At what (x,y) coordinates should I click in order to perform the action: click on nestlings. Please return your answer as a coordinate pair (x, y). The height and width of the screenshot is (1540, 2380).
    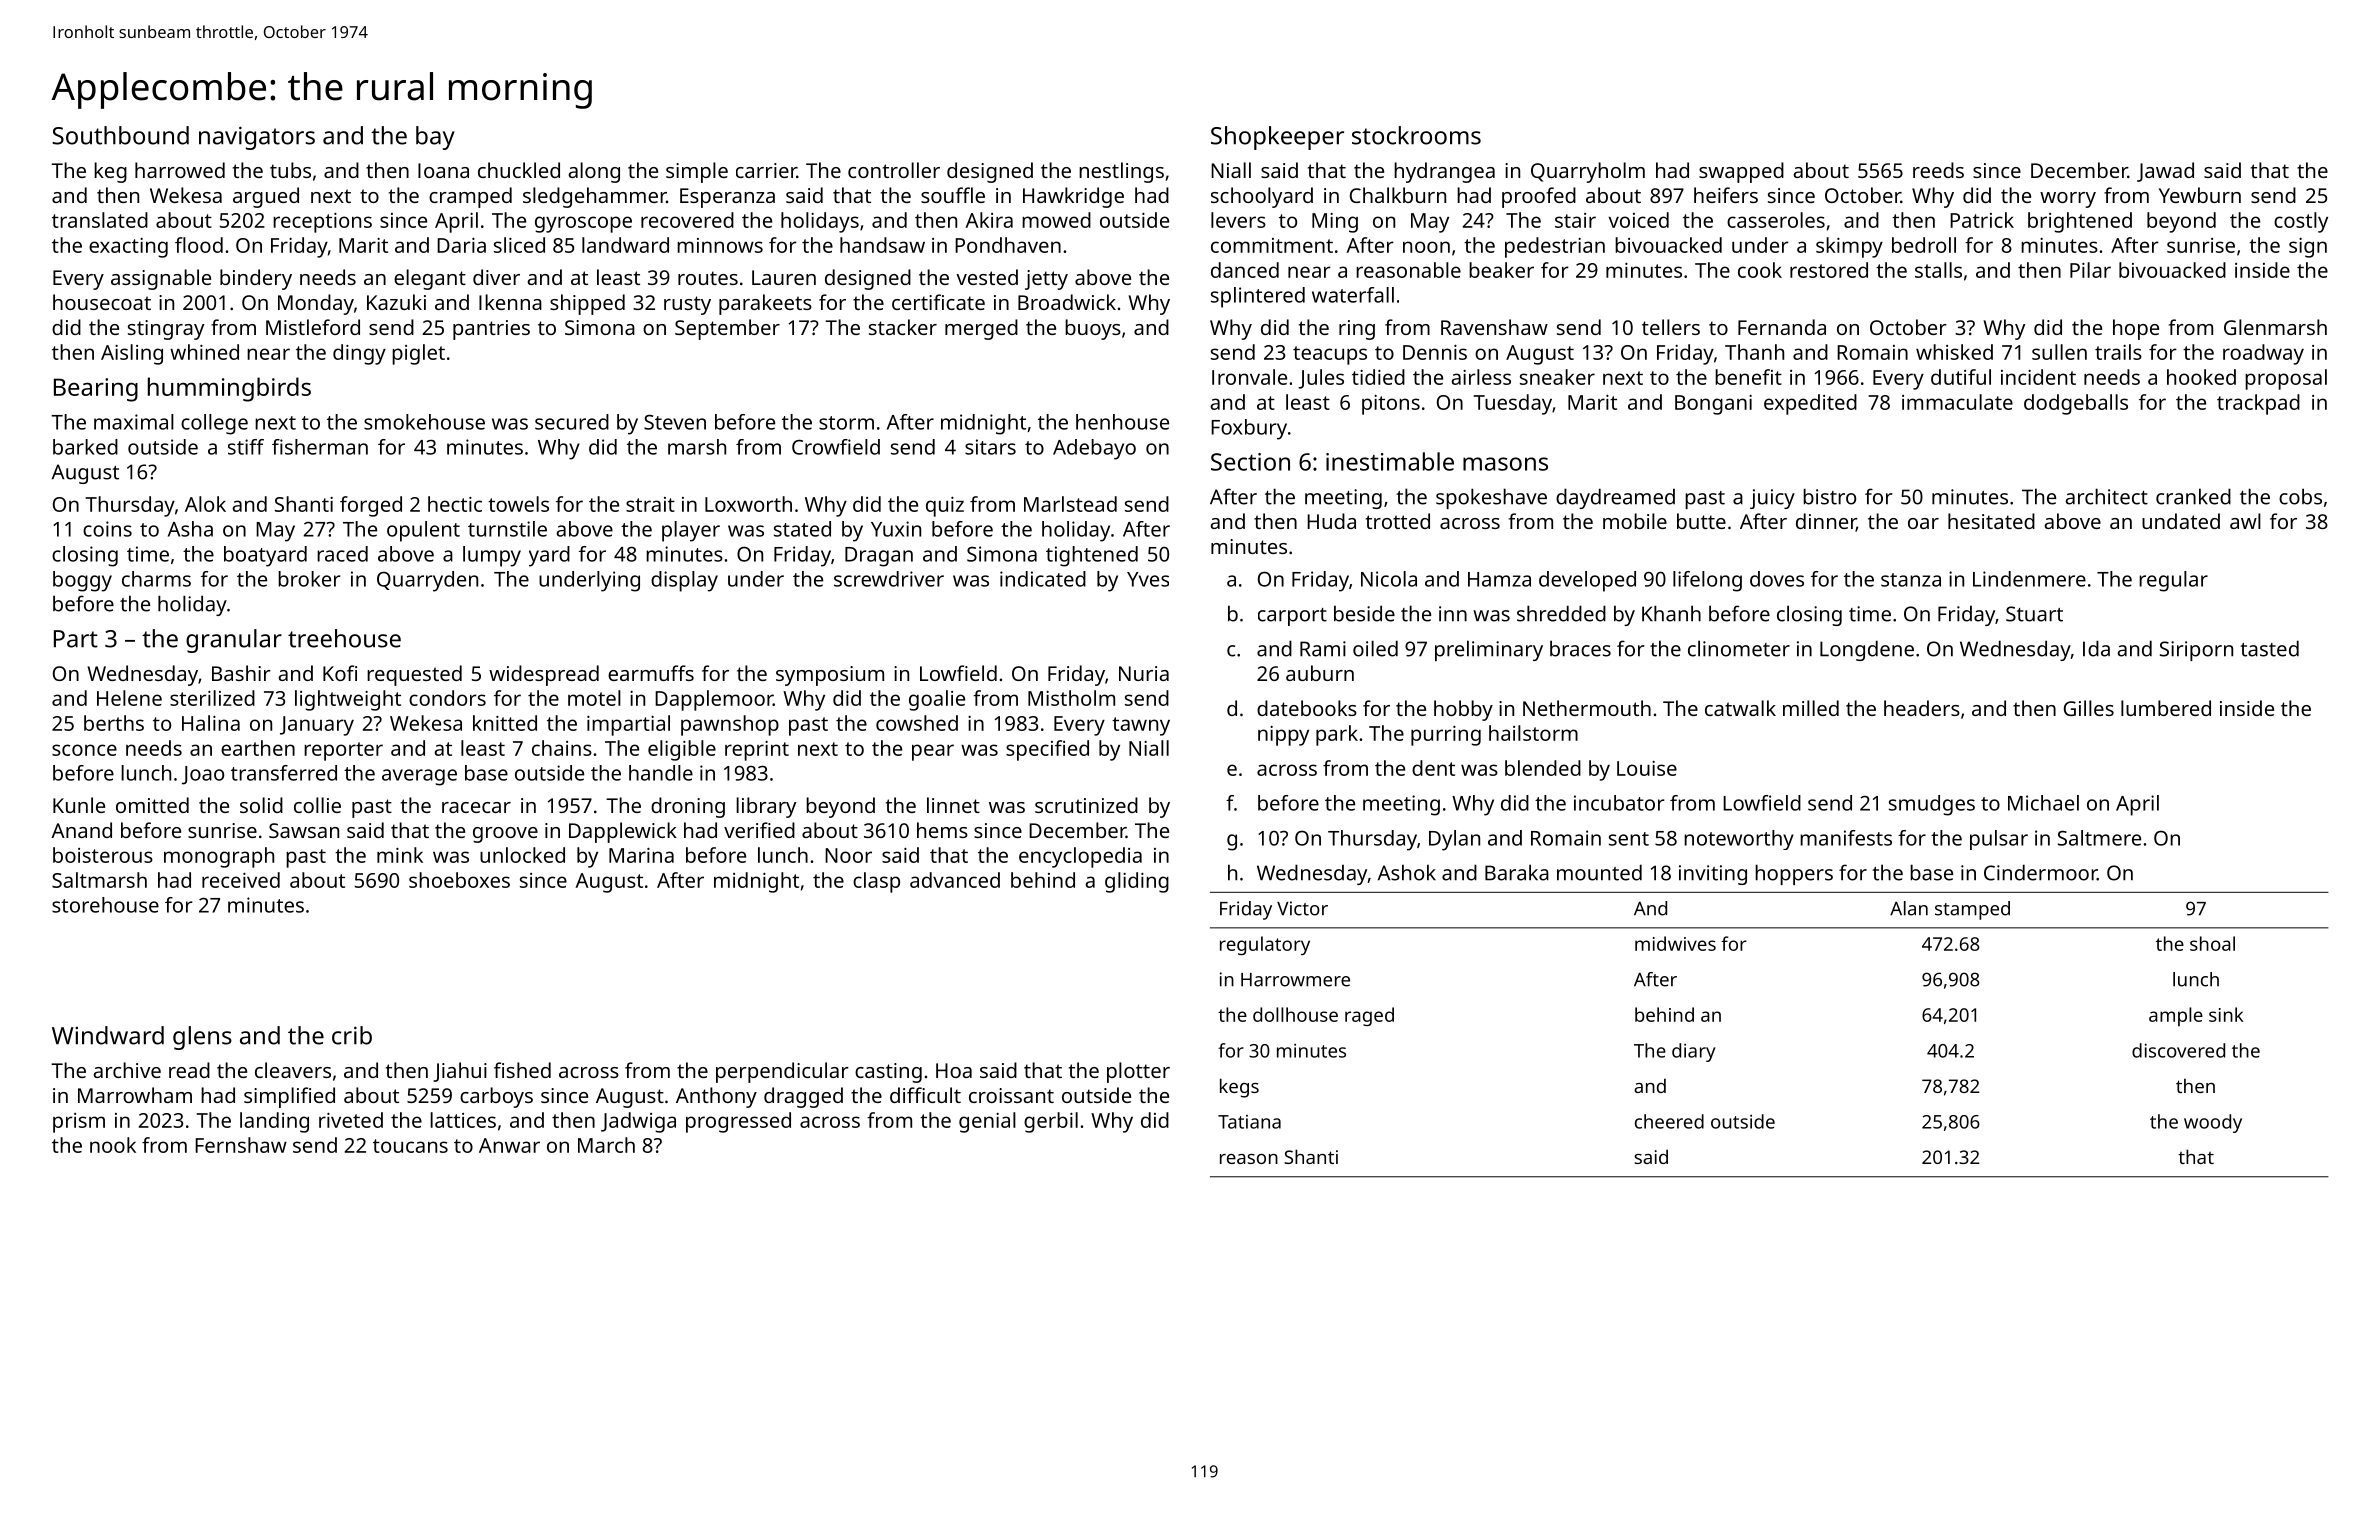
    Looking at the image, I should click on (1121, 172).
